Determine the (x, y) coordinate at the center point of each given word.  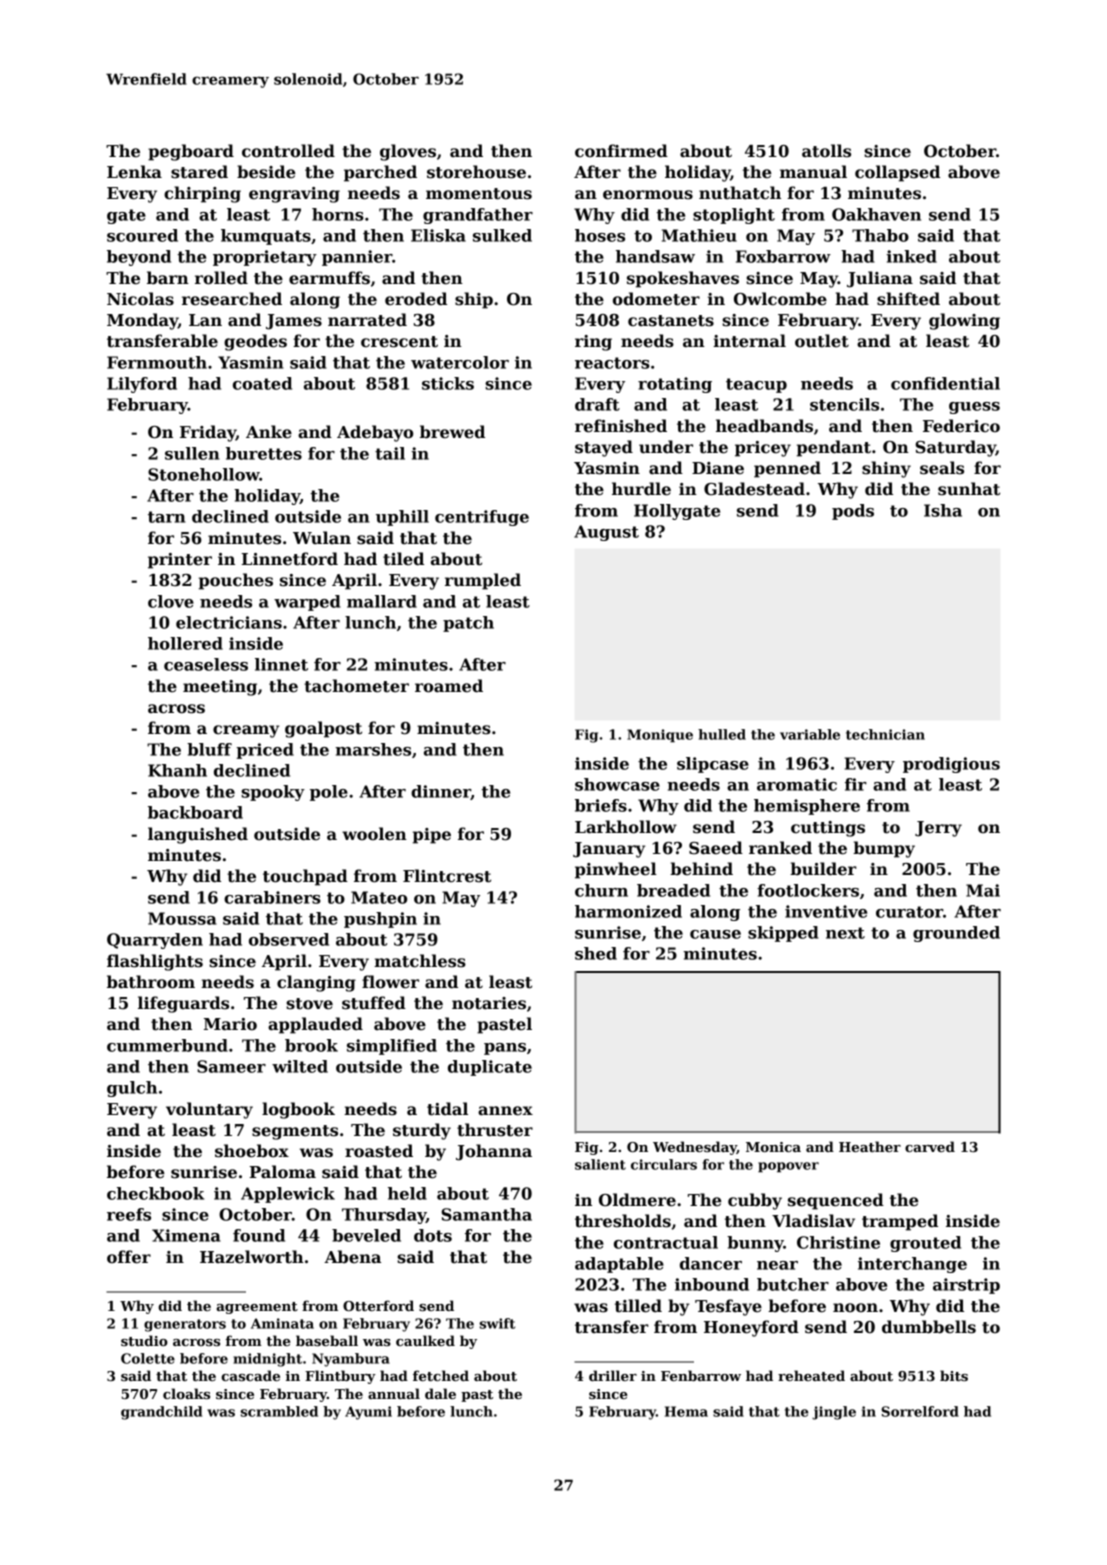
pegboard (191, 152)
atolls (826, 151)
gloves (408, 152)
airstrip (966, 1286)
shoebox (252, 1151)
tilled (638, 1306)
